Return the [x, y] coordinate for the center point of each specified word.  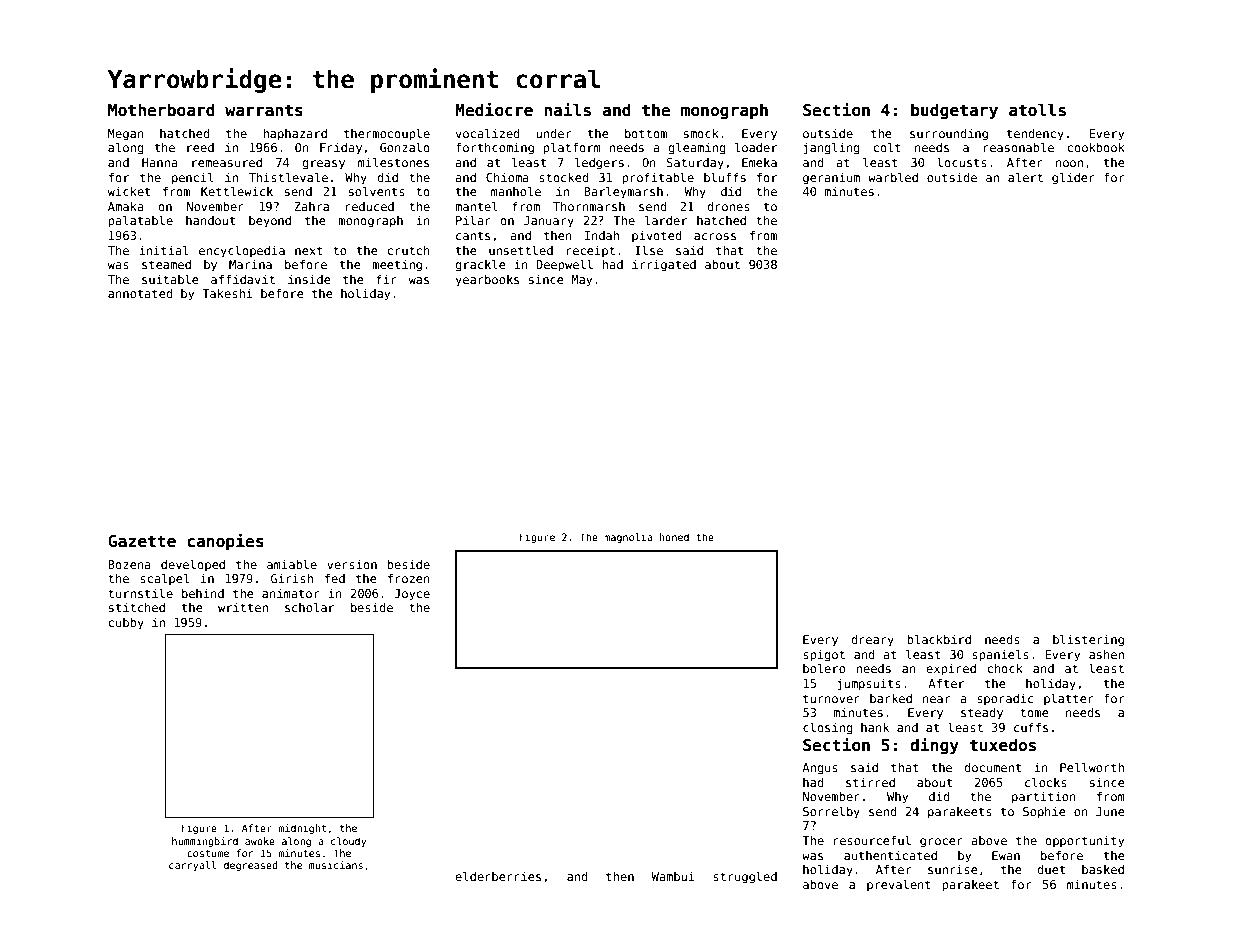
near [937, 699]
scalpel [164, 579]
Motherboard [161, 110]
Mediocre [494, 110]
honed [674, 537]
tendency [1035, 135]
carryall [192, 866]
